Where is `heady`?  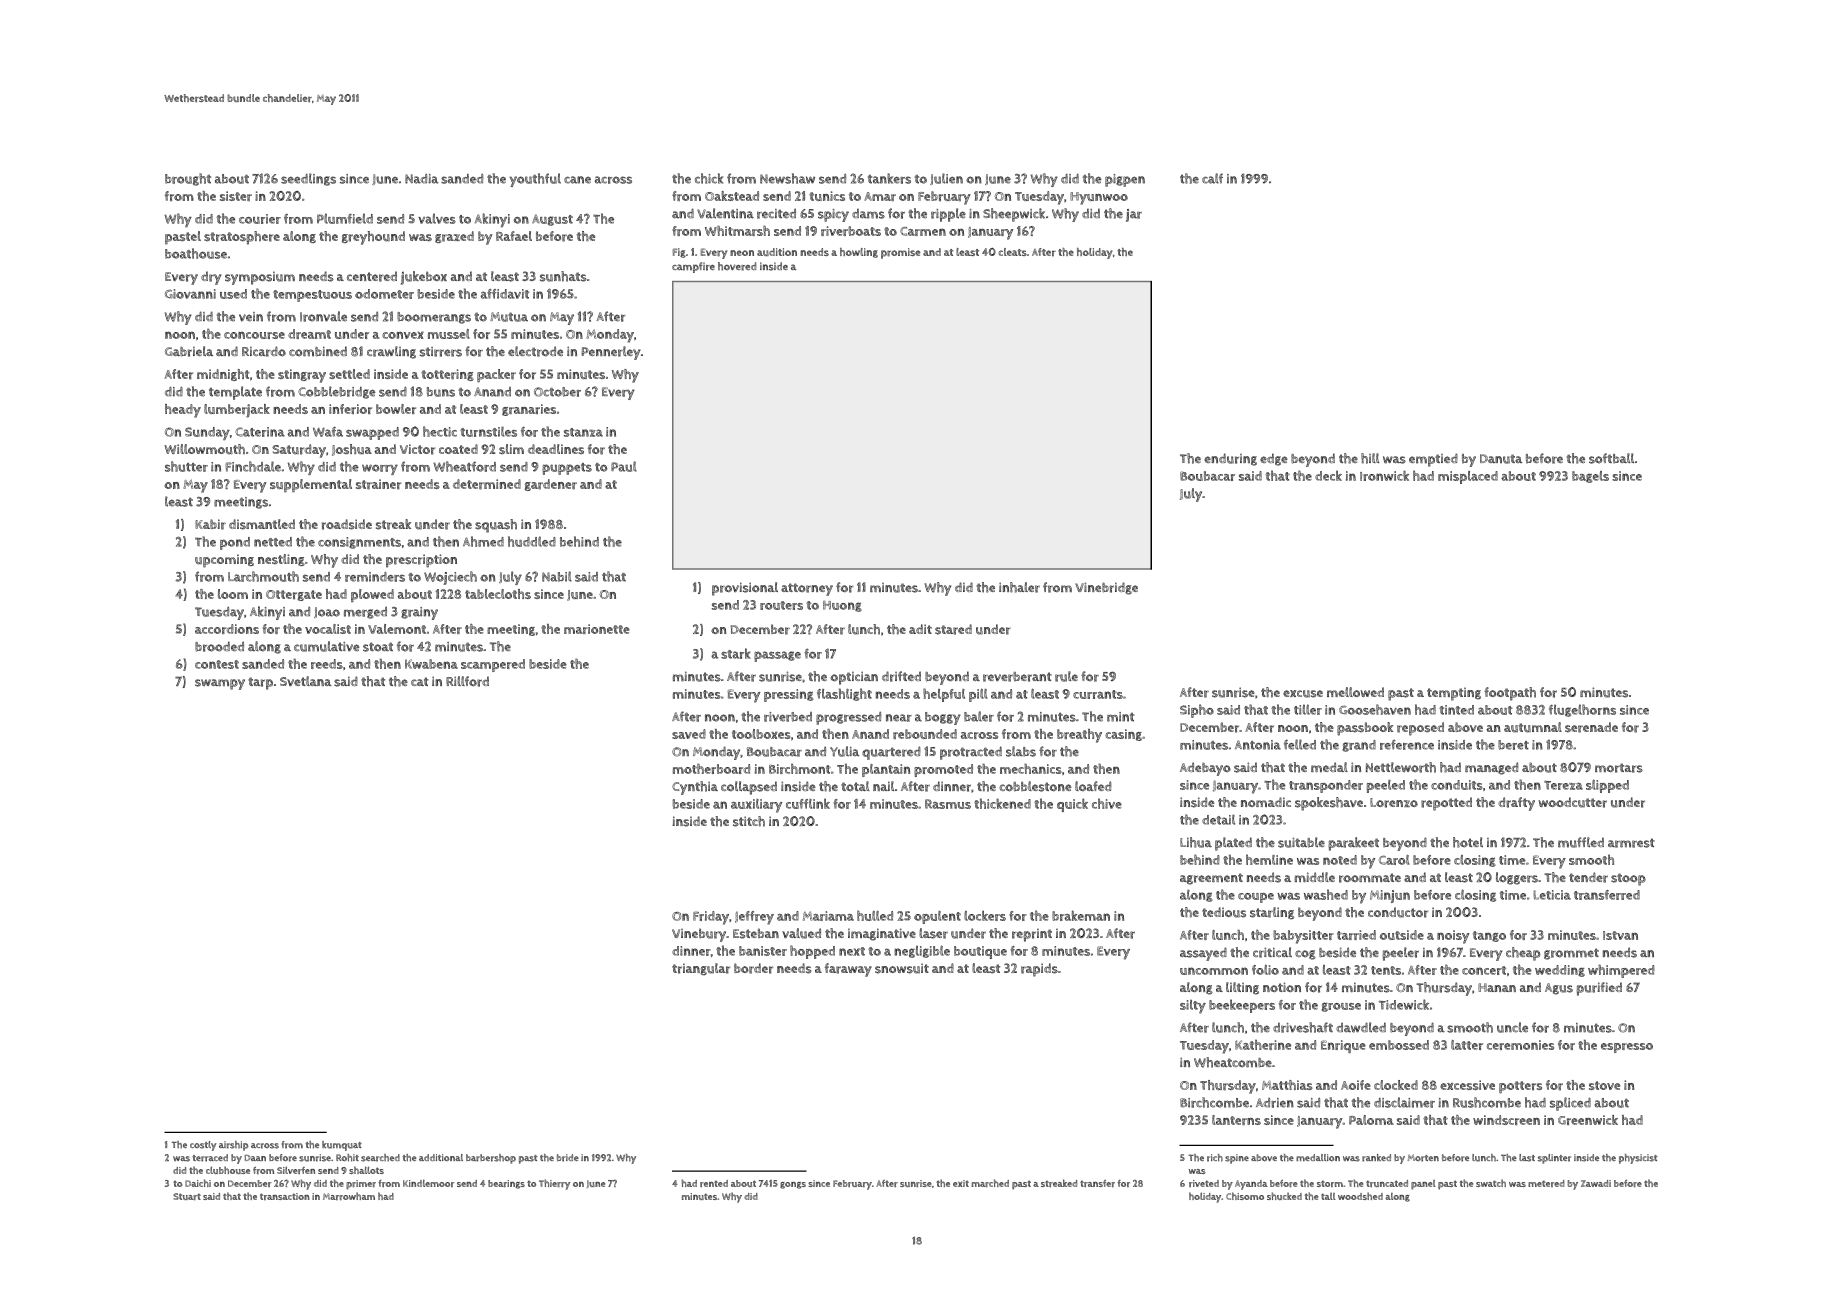 heady is located at coordinates (183, 411).
